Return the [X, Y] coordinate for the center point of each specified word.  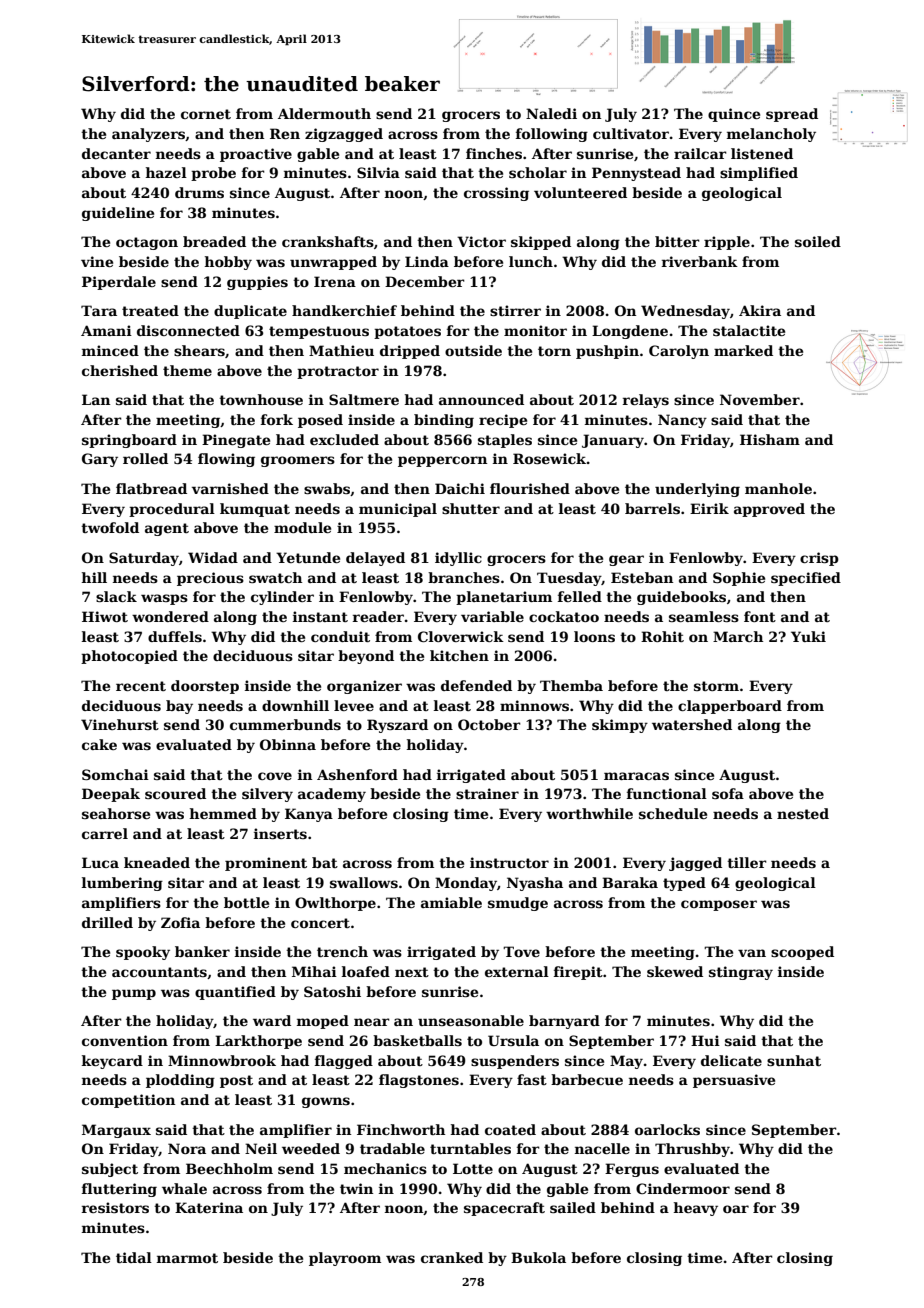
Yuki [808, 636]
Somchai [115, 774]
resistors [115, 1207]
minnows [534, 705]
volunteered [580, 192]
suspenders [515, 1062]
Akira [760, 310]
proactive [256, 155]
